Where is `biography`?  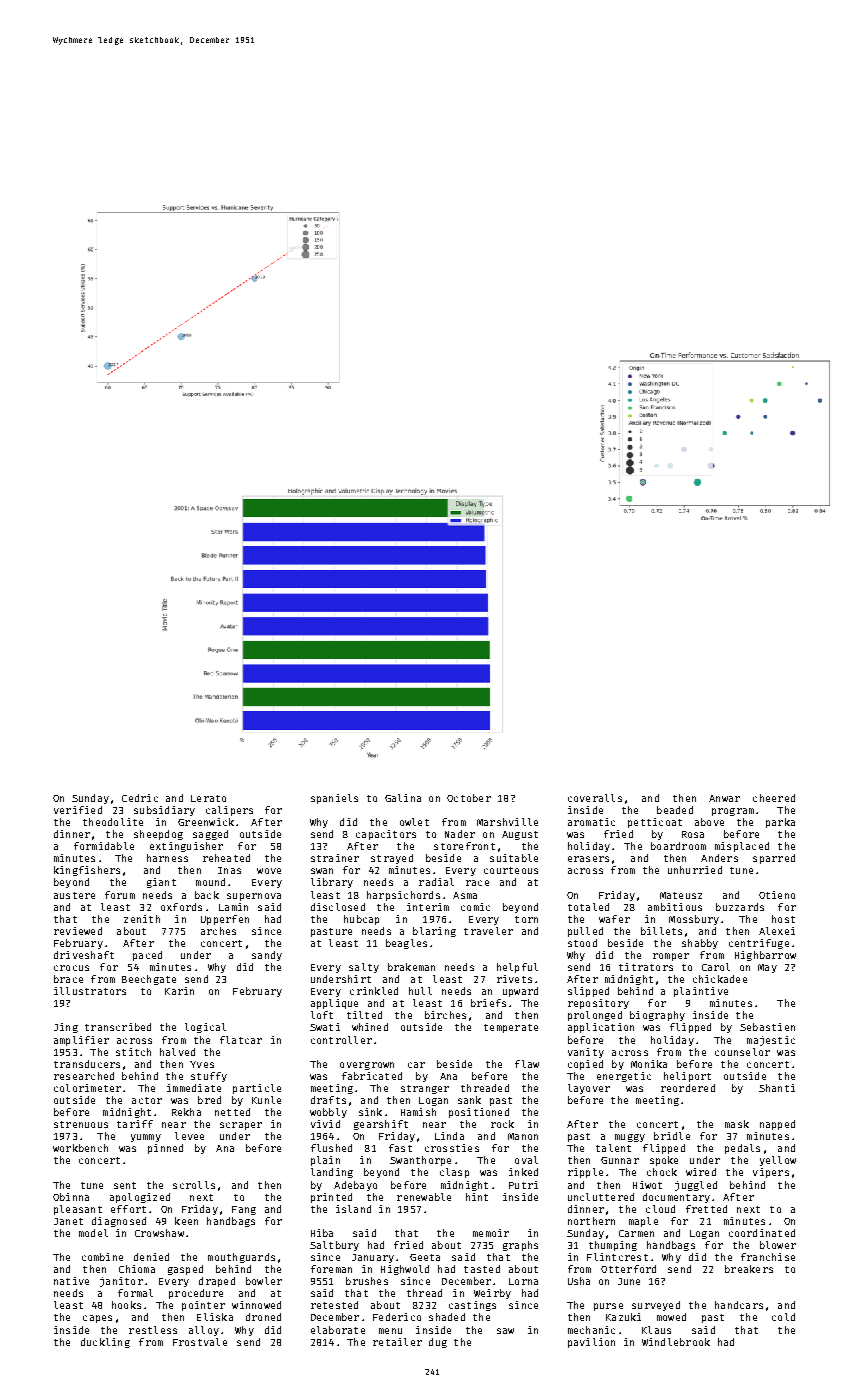 biography is located at coordinates (657, 1016).
